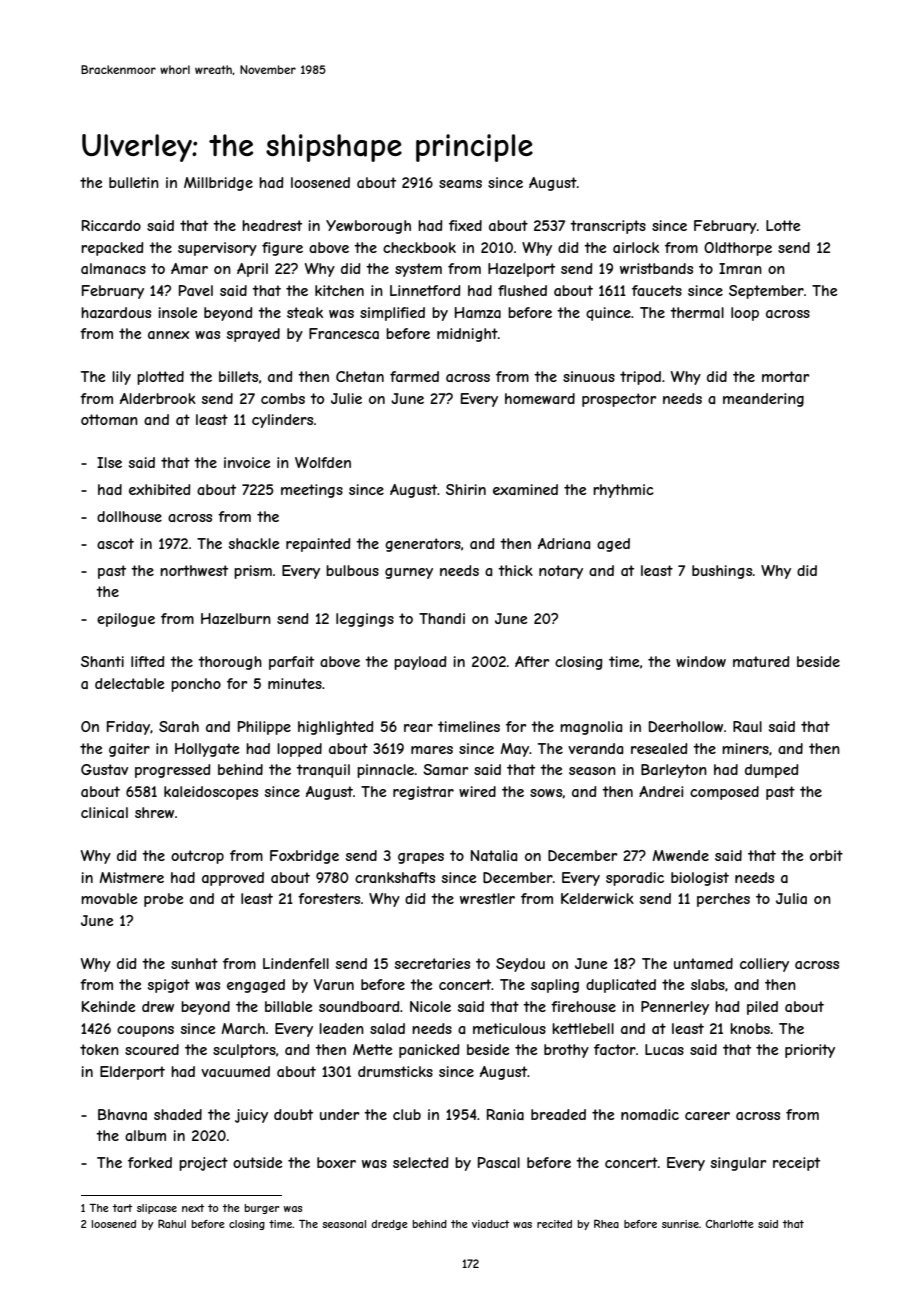 The height and width of the screenshot is (1308, 924). I want to click on bulbous, so click(352, 570).
